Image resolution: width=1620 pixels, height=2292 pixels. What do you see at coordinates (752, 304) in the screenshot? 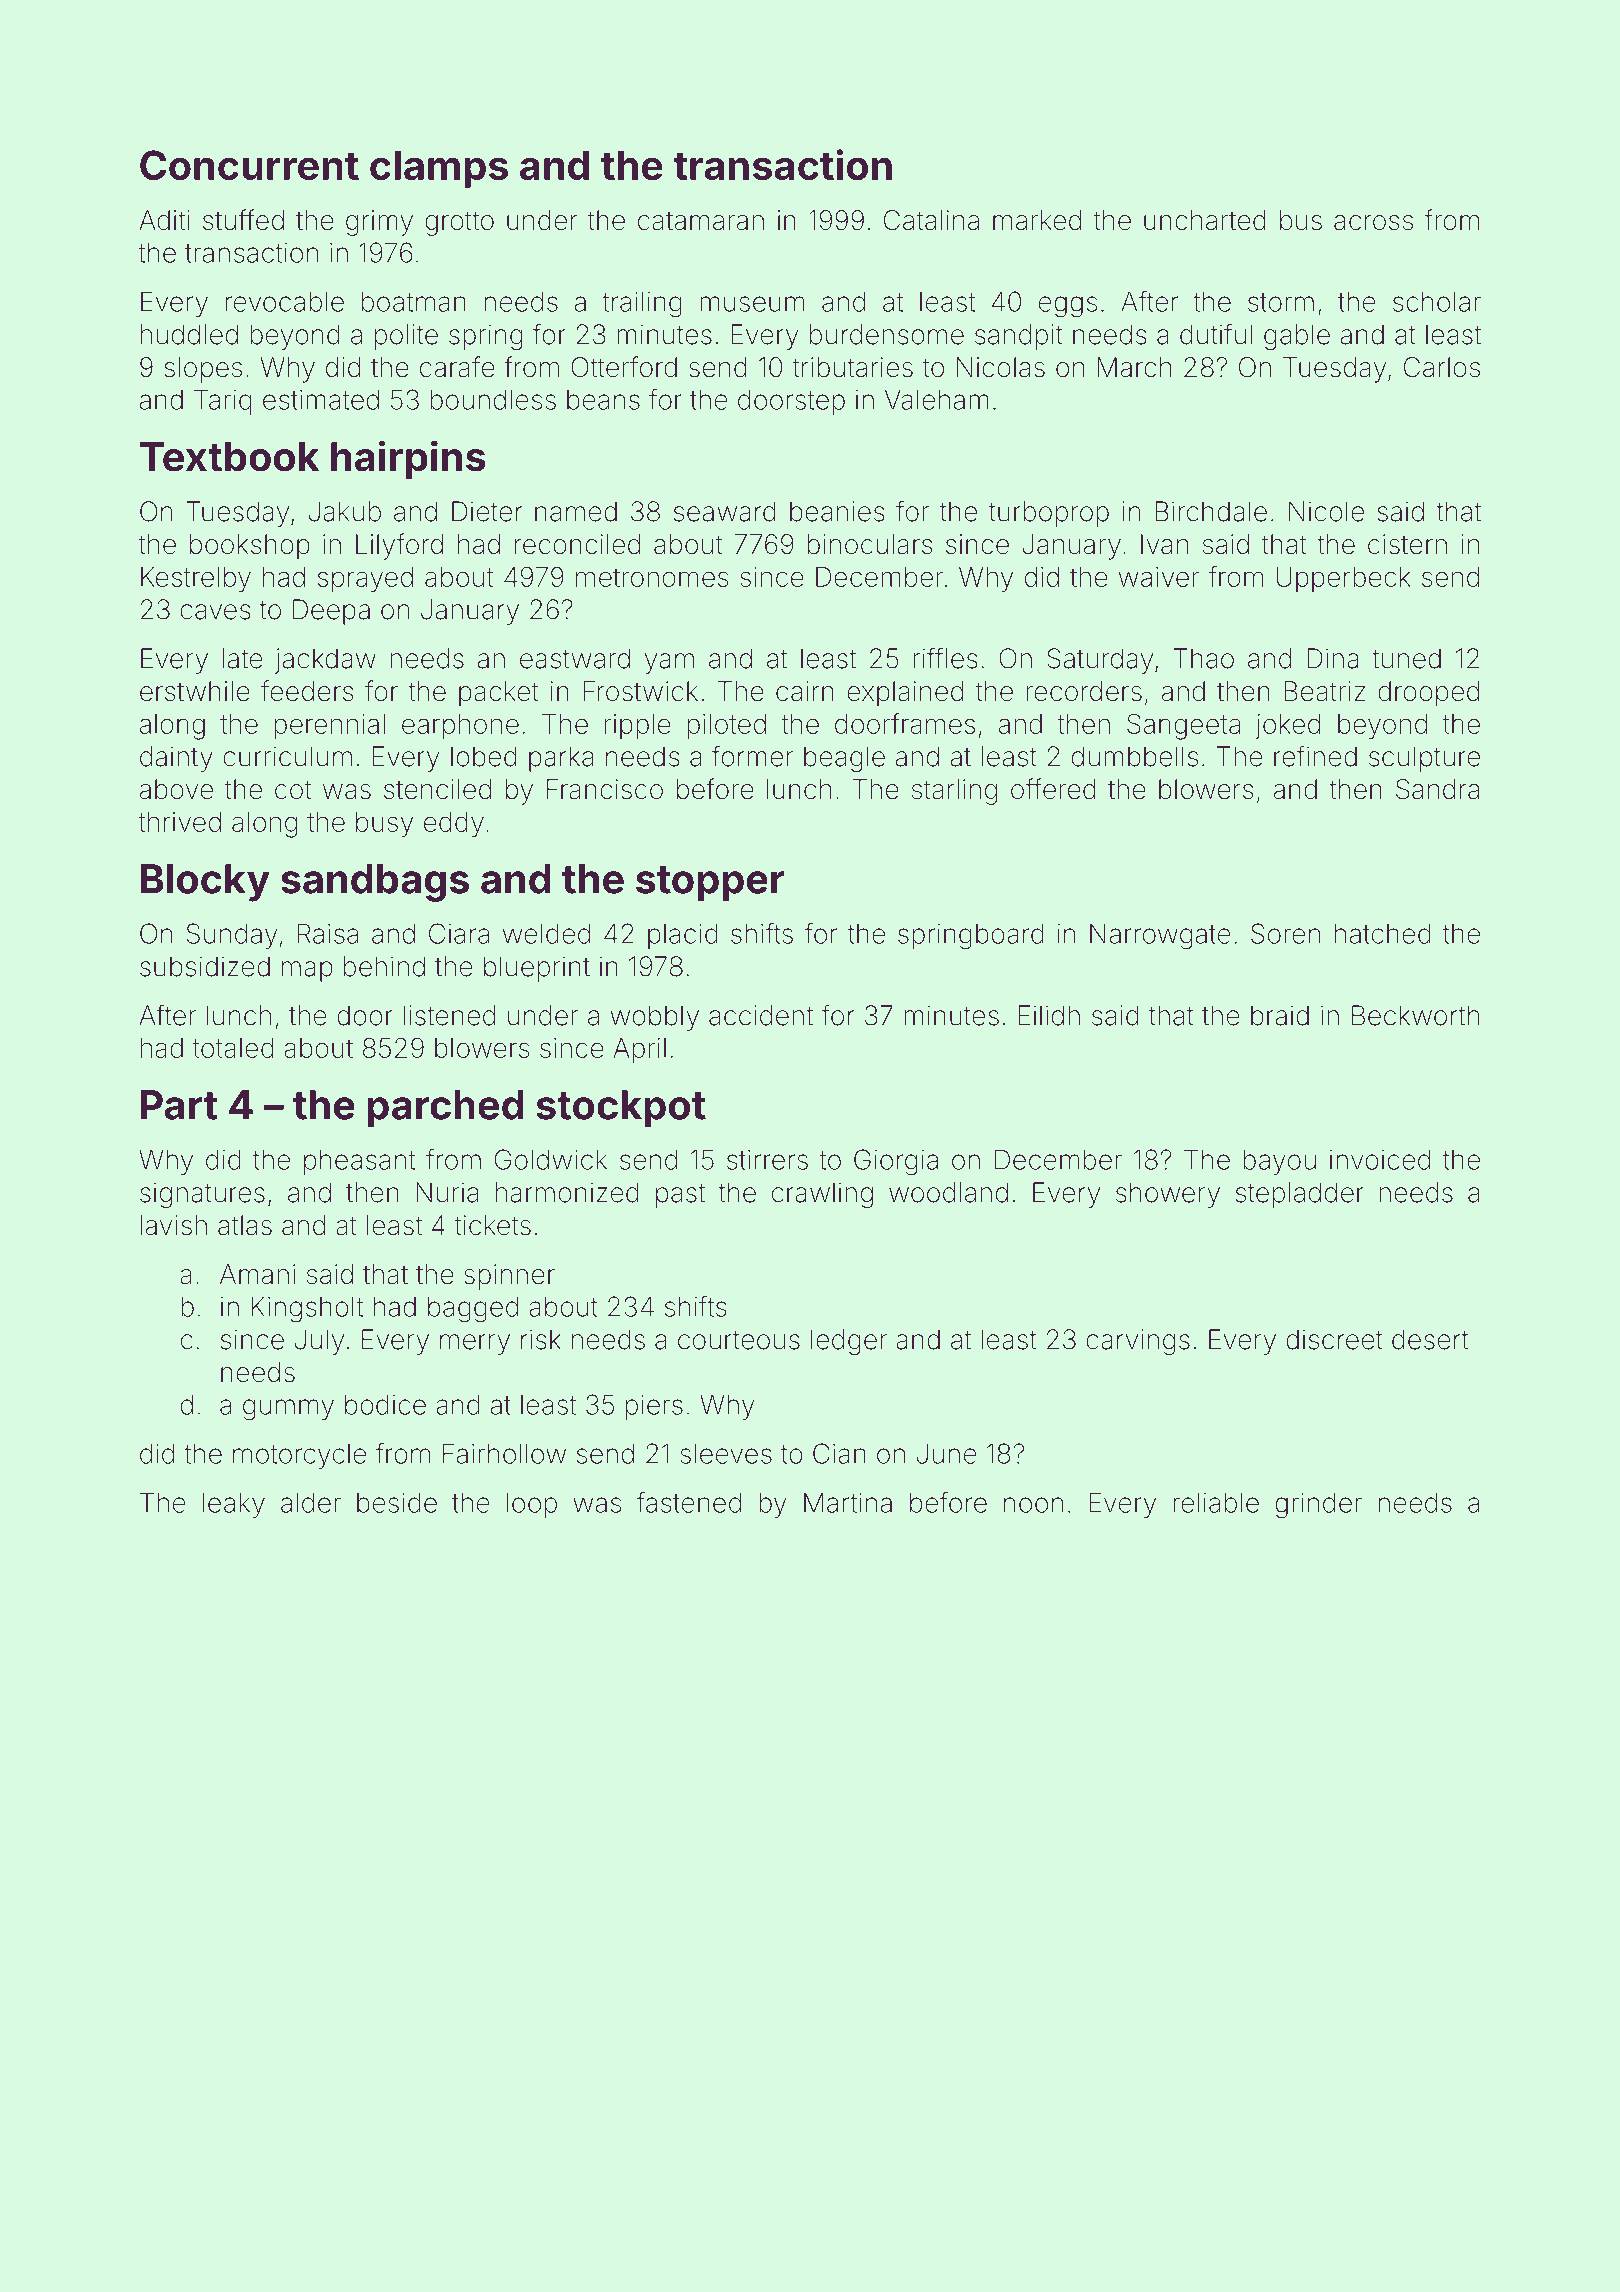
I see `museum` at bounding box center [752, 304].
